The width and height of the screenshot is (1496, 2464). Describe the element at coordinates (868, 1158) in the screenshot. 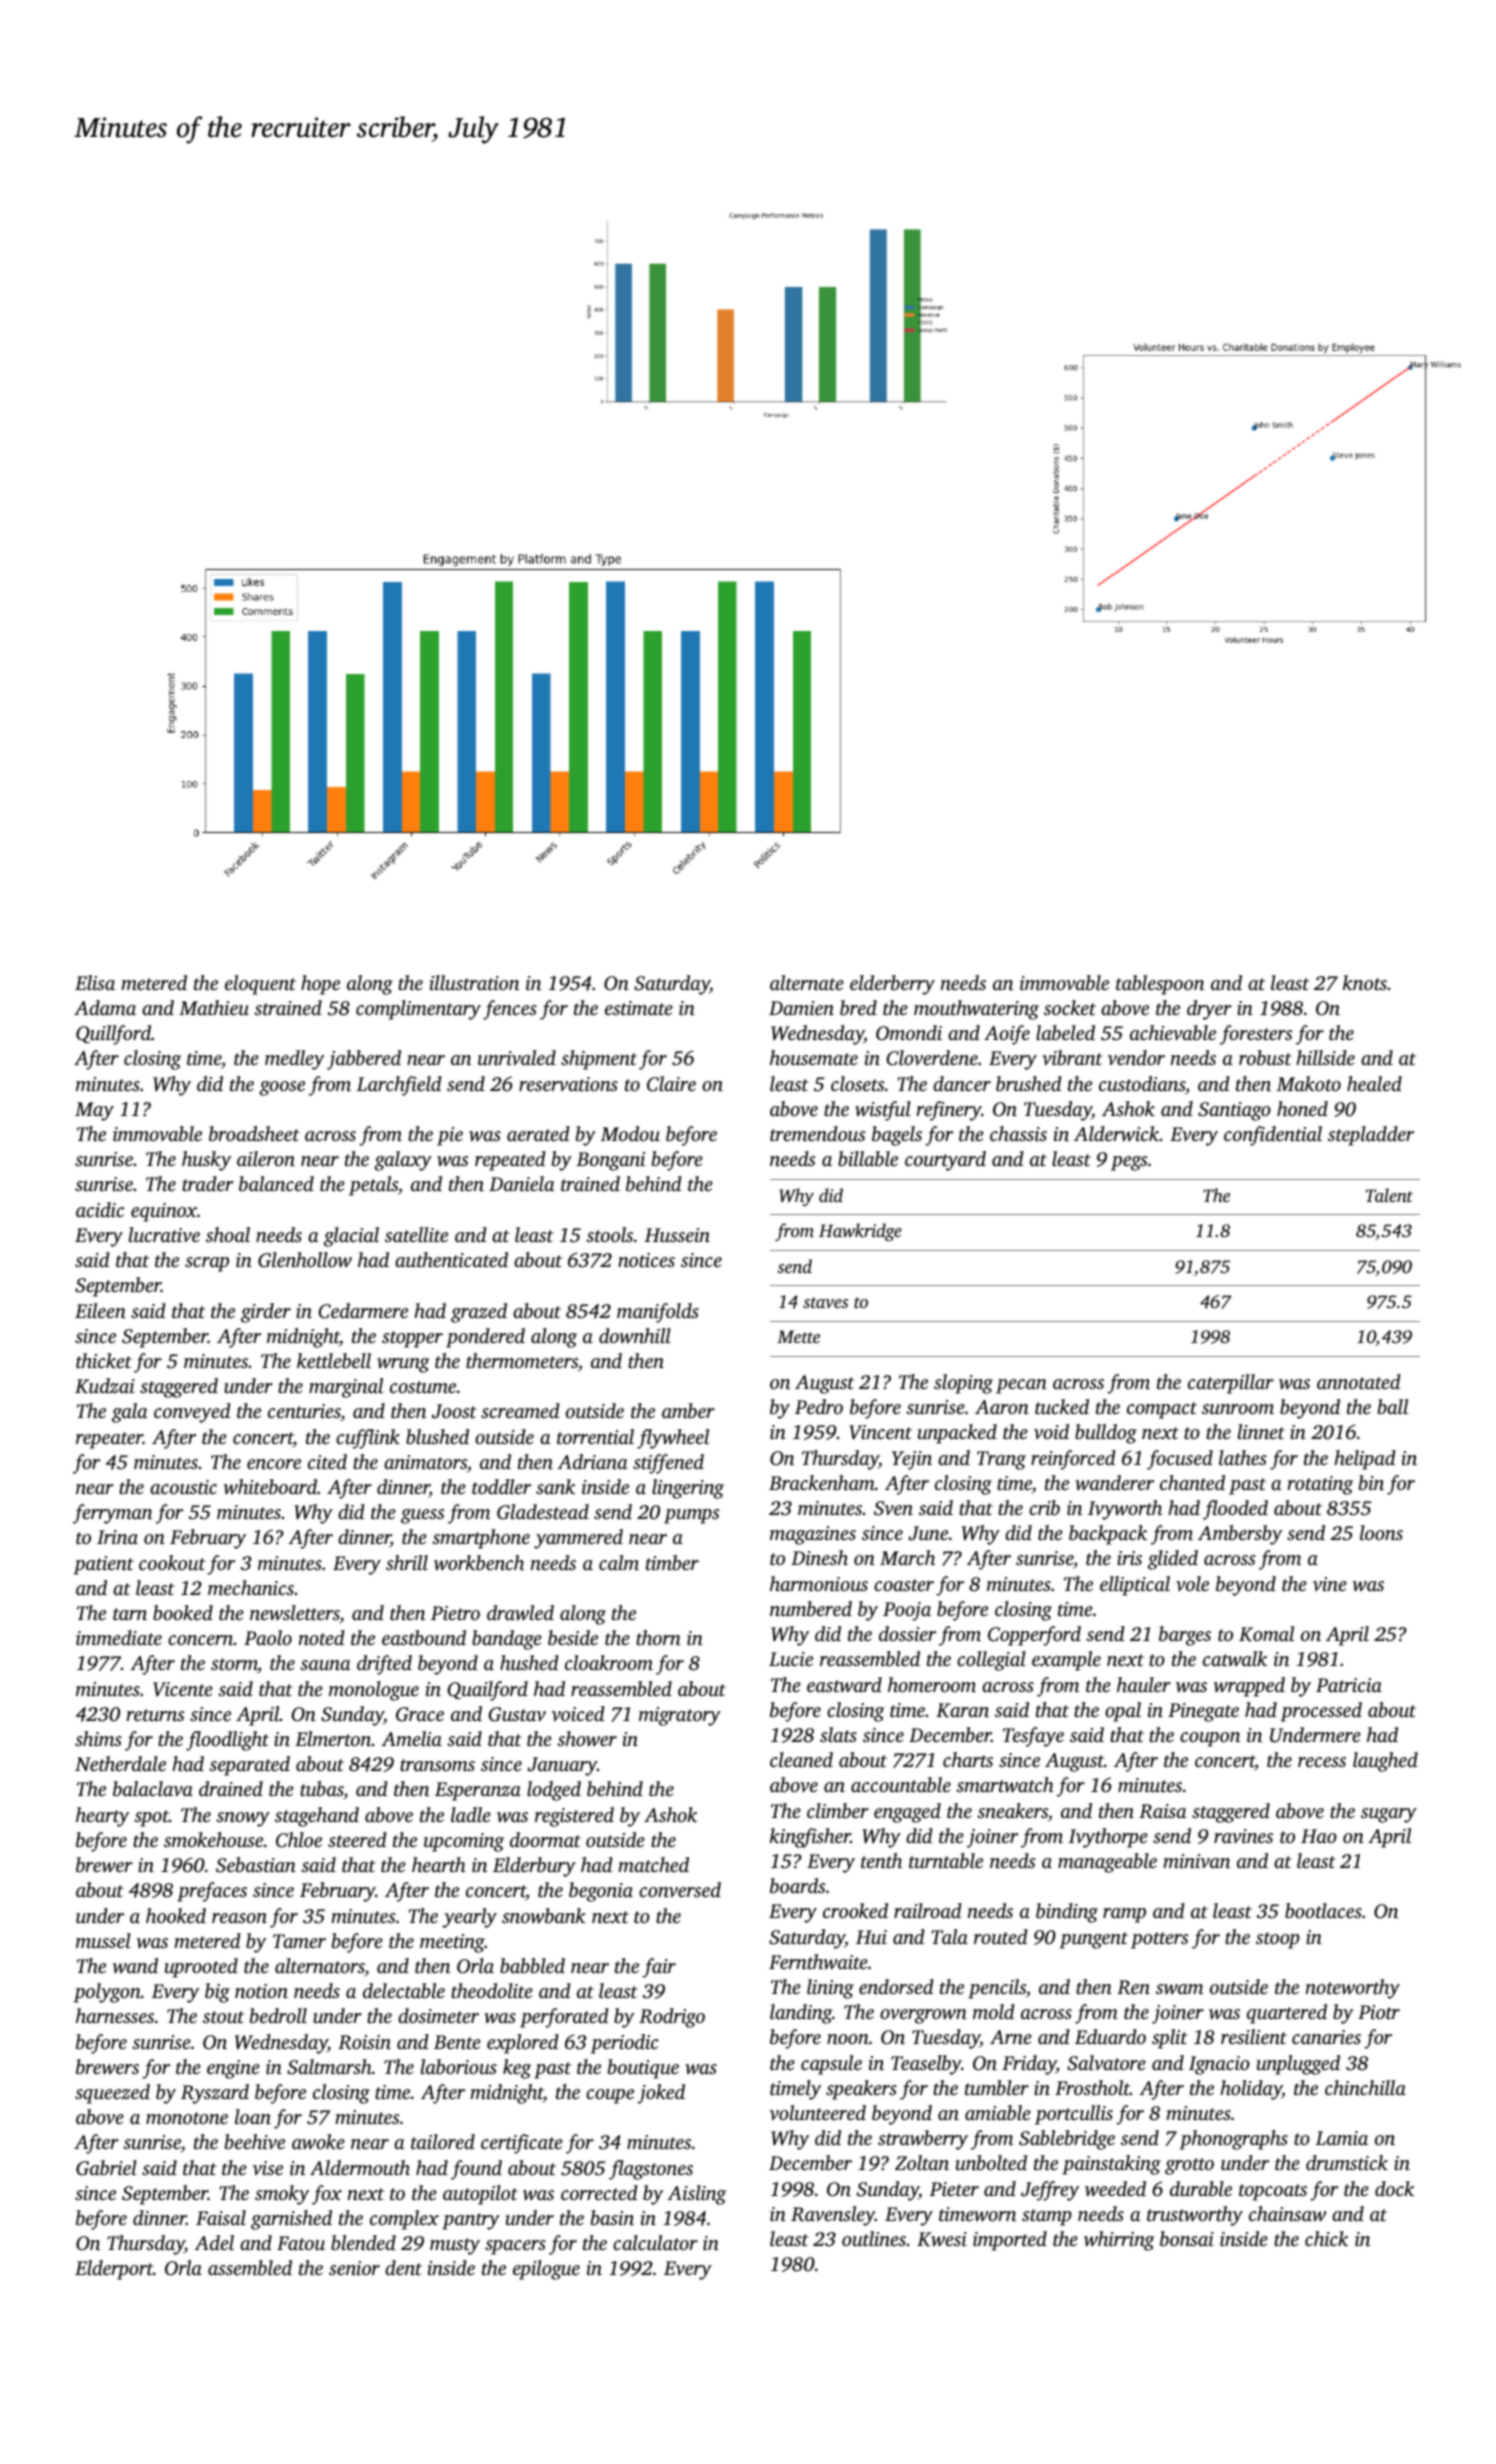

I see `billable` at that location.
